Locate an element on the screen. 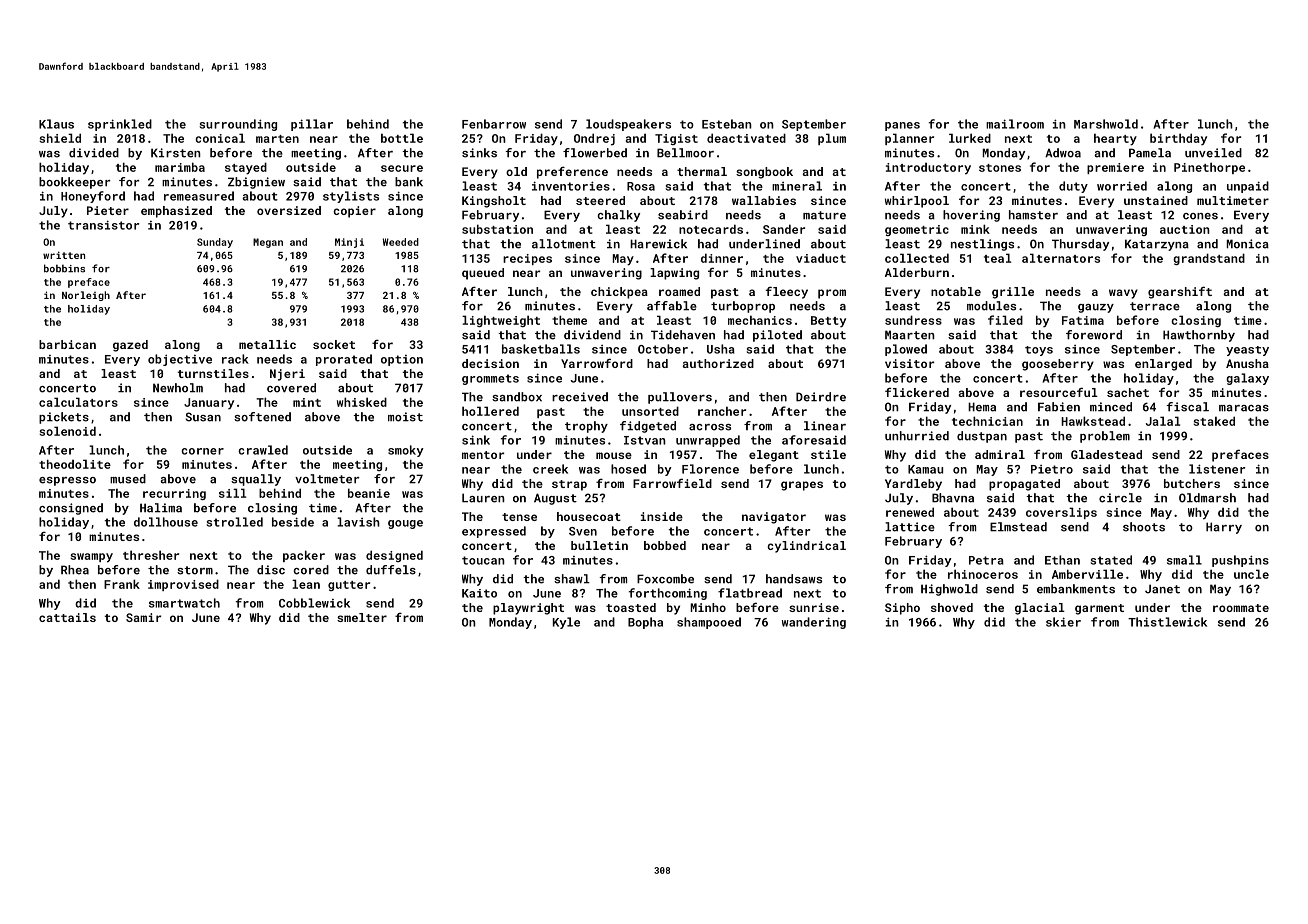  cylindrical is located at coordinates (806, 547).
